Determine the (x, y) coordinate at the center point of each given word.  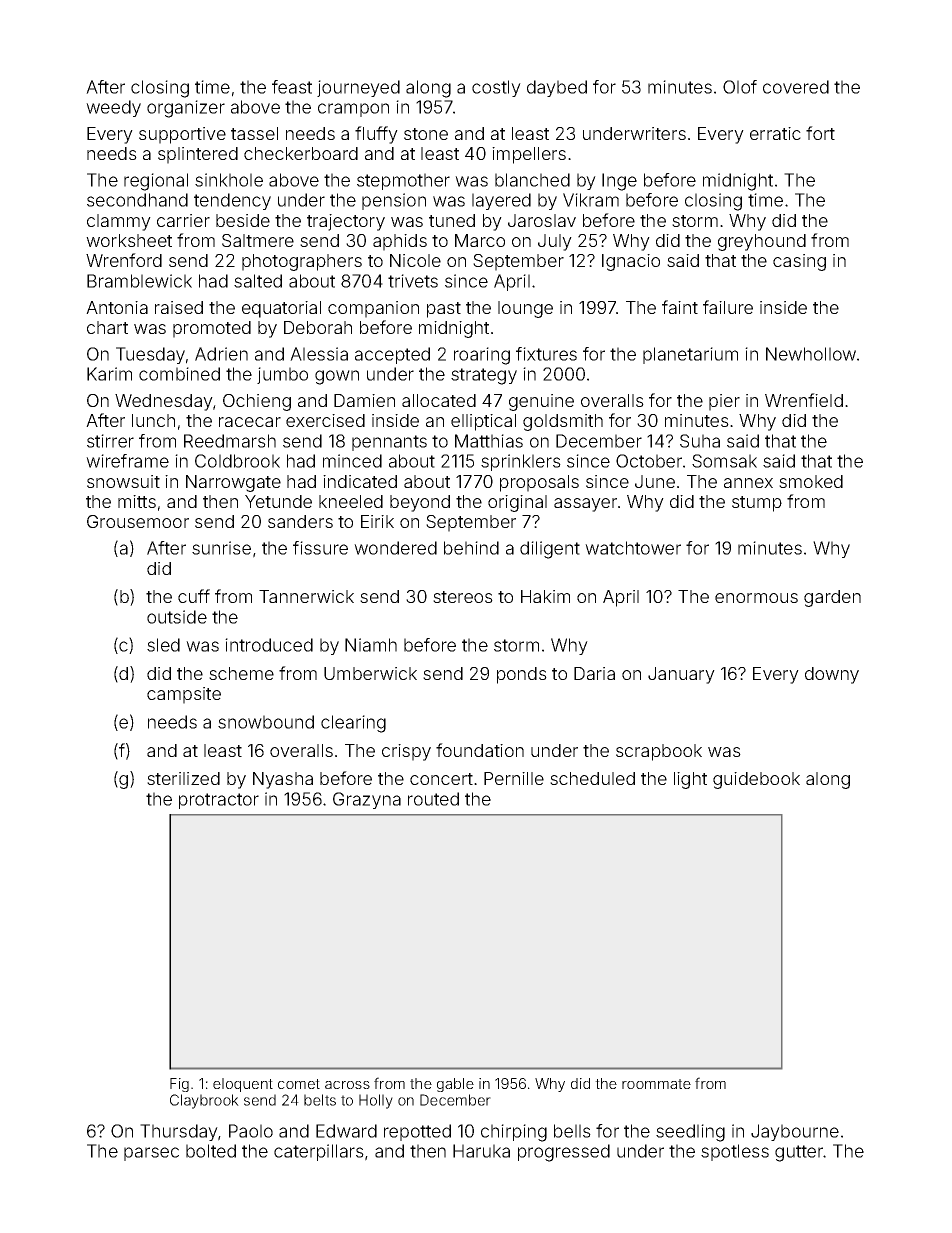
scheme (241, 673)
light (690, 780)
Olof (740, 87)
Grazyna (367, 800)
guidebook (756, 780)
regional (156, 182)
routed (433, 799)
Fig (179, 1085)
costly (496, 88)
